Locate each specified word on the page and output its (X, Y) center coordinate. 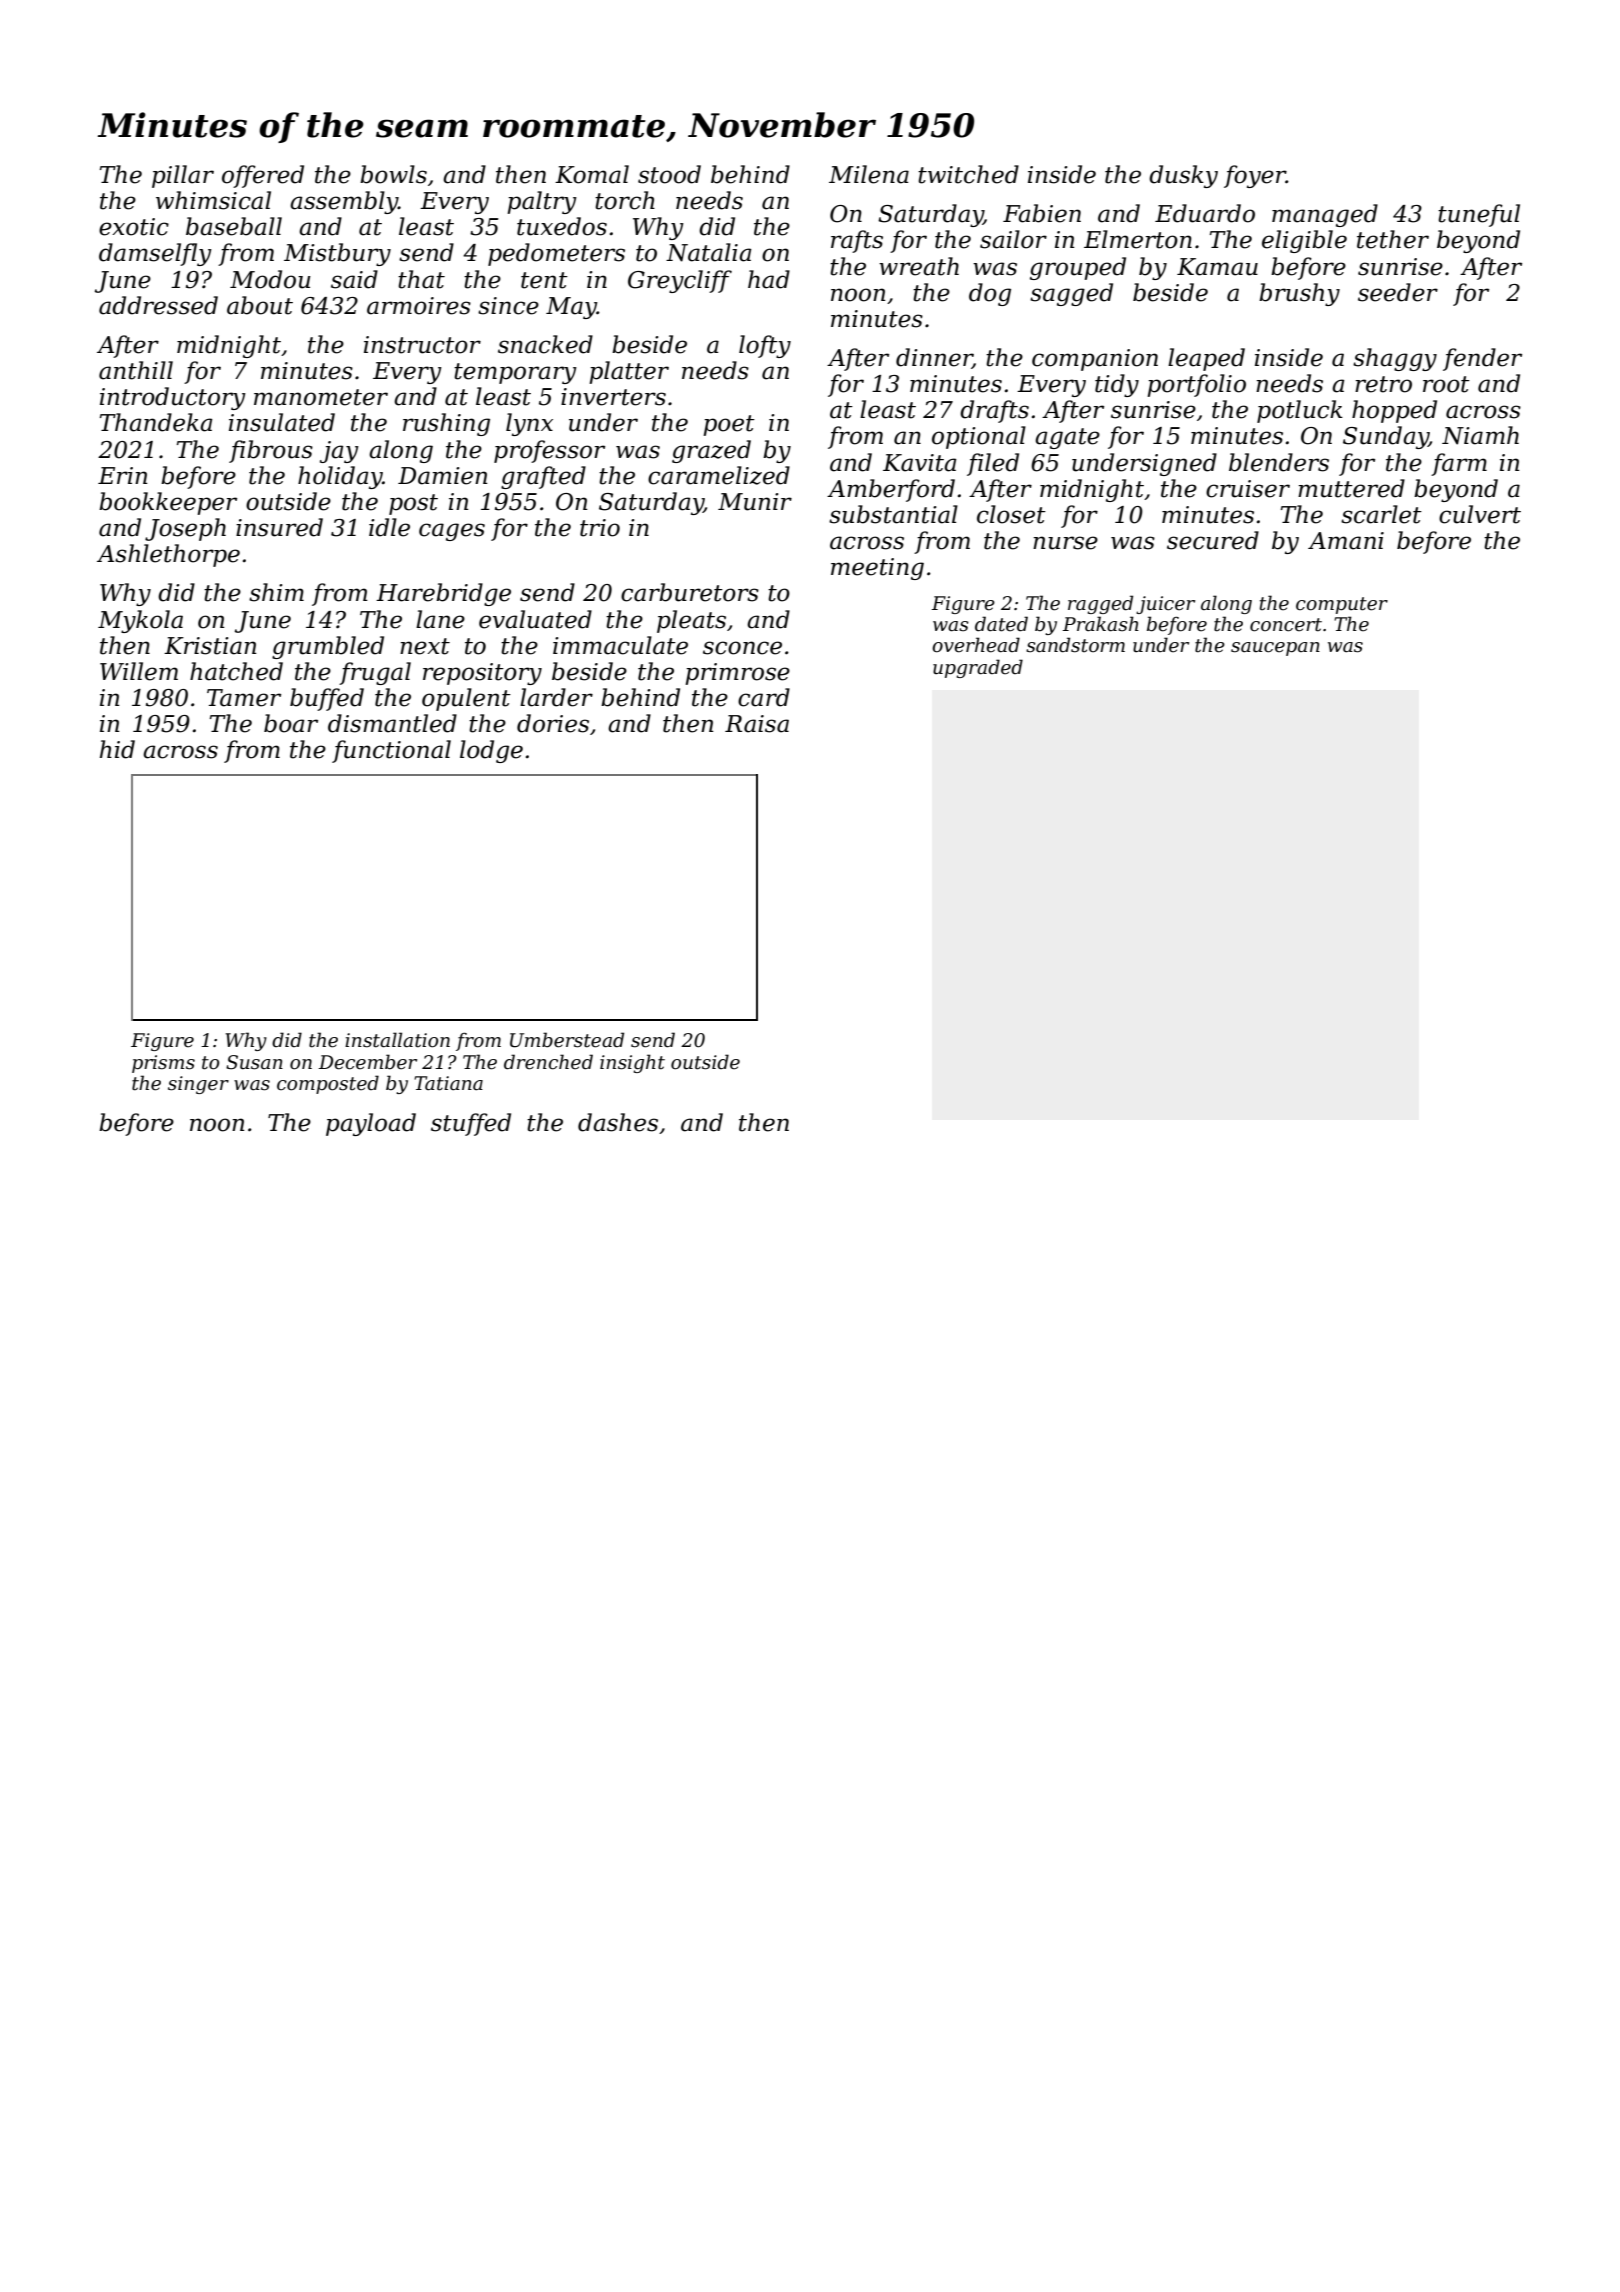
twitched (968, 174)
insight (632, 1063)
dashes (618, 1122)
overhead (976, 645)
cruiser (1248, 489)
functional (391, 751)
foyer (1255, 176)
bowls (393, 174)
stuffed (471, 1124)
